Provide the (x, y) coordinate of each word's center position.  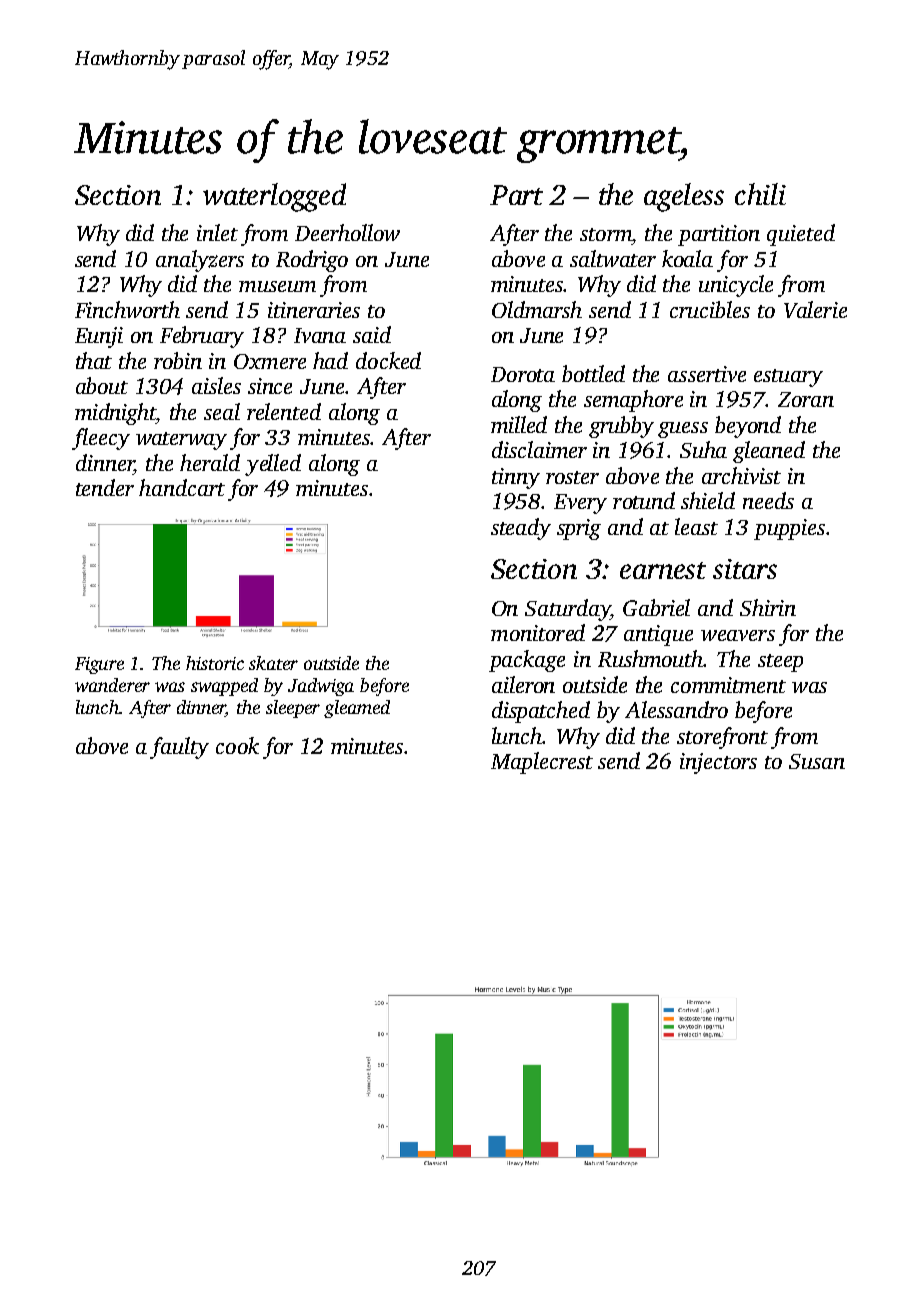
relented (284, 411)
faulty (179, 748)
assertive (707, 374)
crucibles (710, 309)
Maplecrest (542, 763)
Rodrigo (312, 261)
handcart (182, 487)
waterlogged (274, 197)
